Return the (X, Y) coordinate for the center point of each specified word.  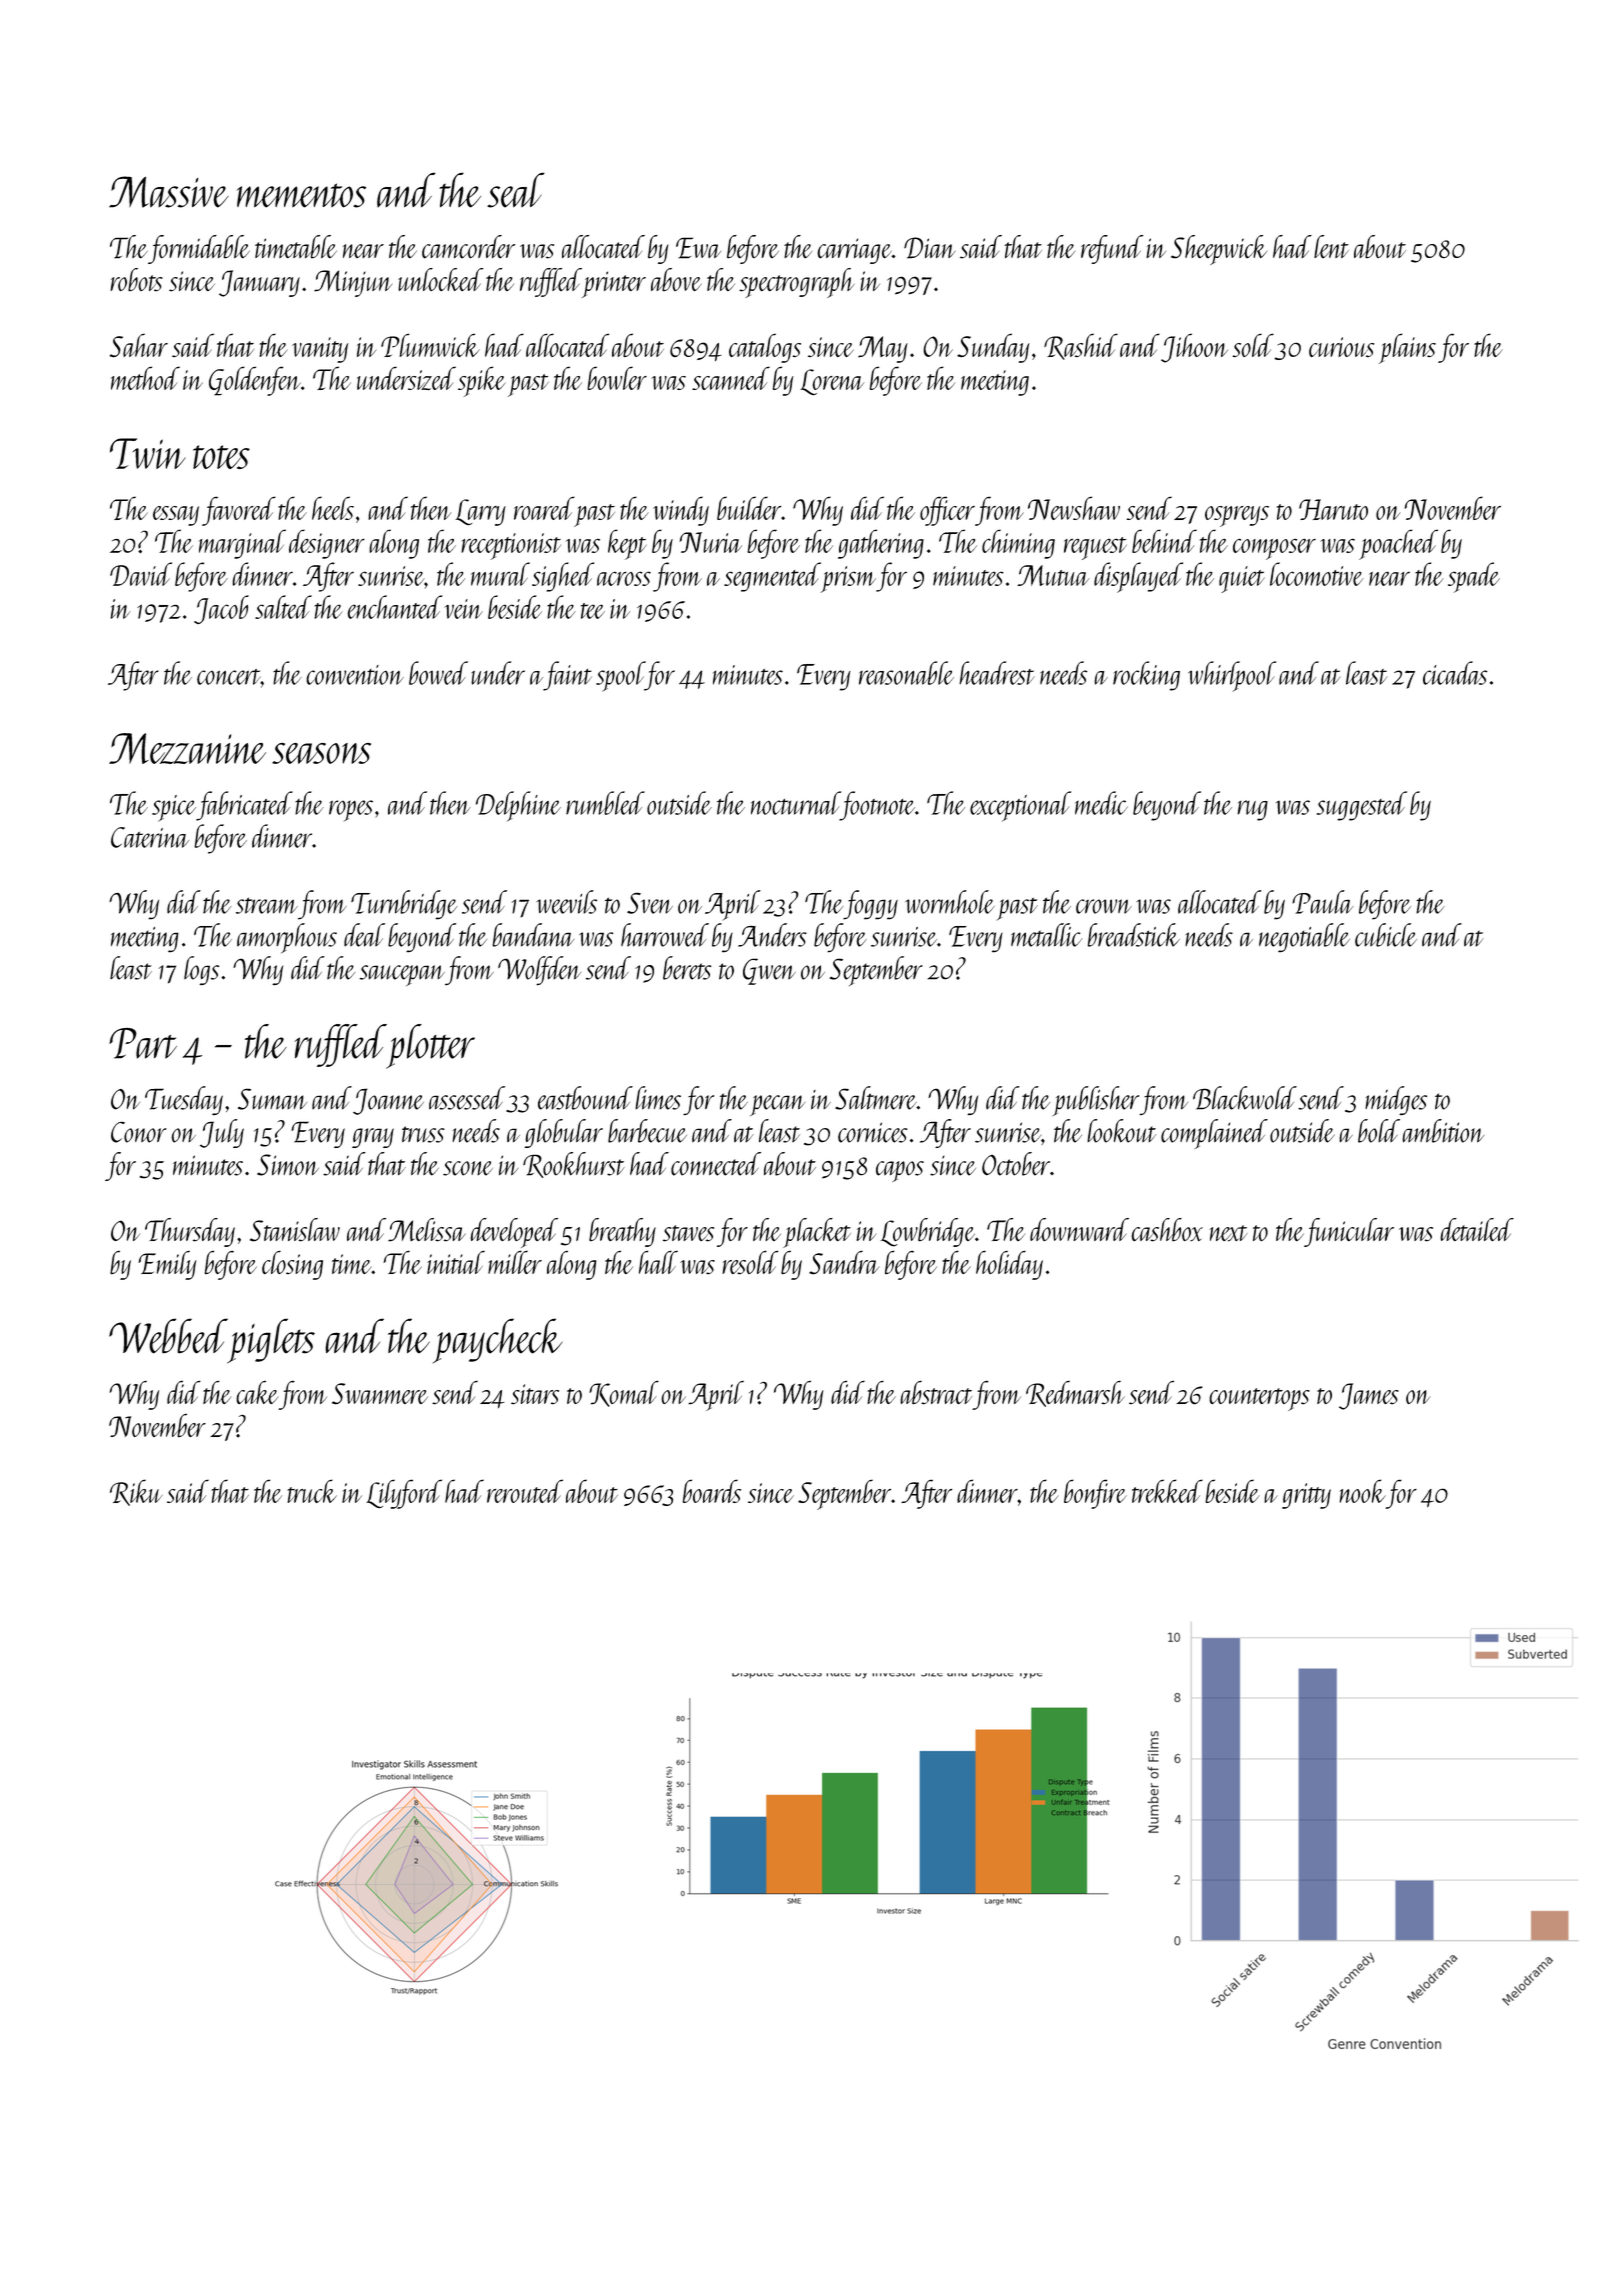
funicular (1349, 1232)
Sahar (139, 345)
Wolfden (539, 970)
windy (681, 511)
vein (463, 609)
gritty (1306, 1496)
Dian (929, 248)
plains (1407, 348)
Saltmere (876, 1098)
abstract (936, 1393)
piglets (271, 1341)
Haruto (1333, 509)
